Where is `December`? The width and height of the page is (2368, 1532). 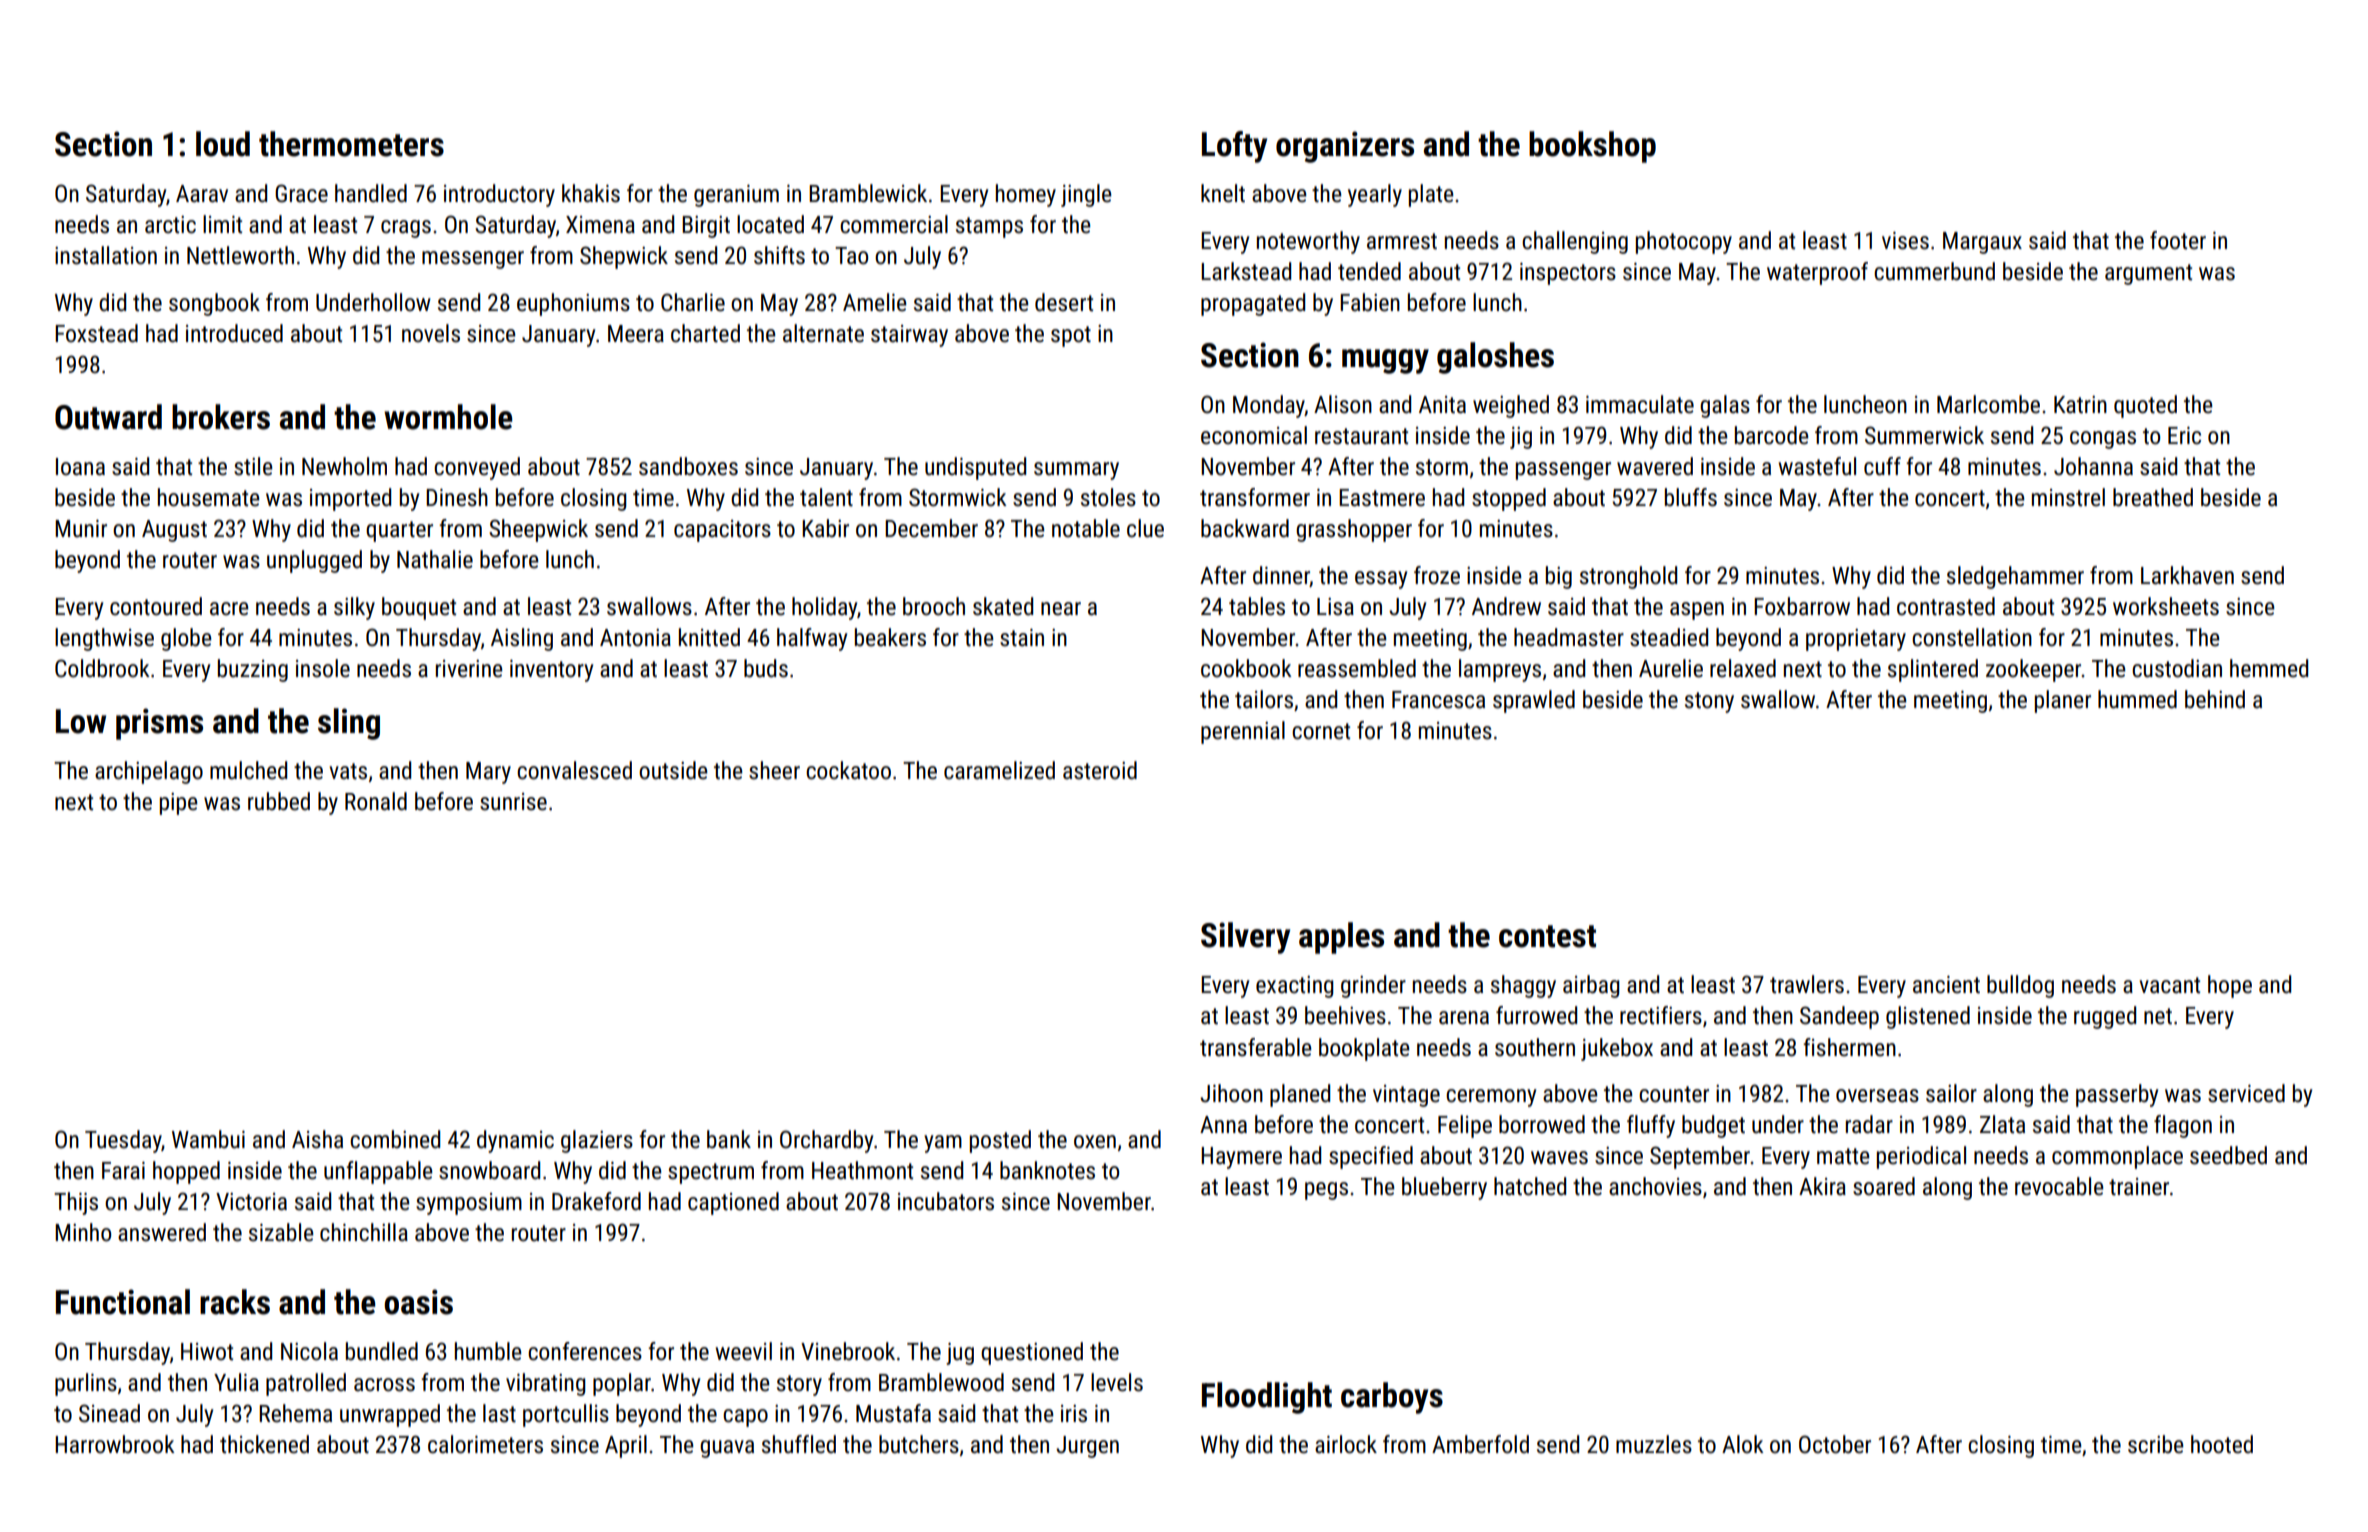
December is located at coordinates (931, 528).
